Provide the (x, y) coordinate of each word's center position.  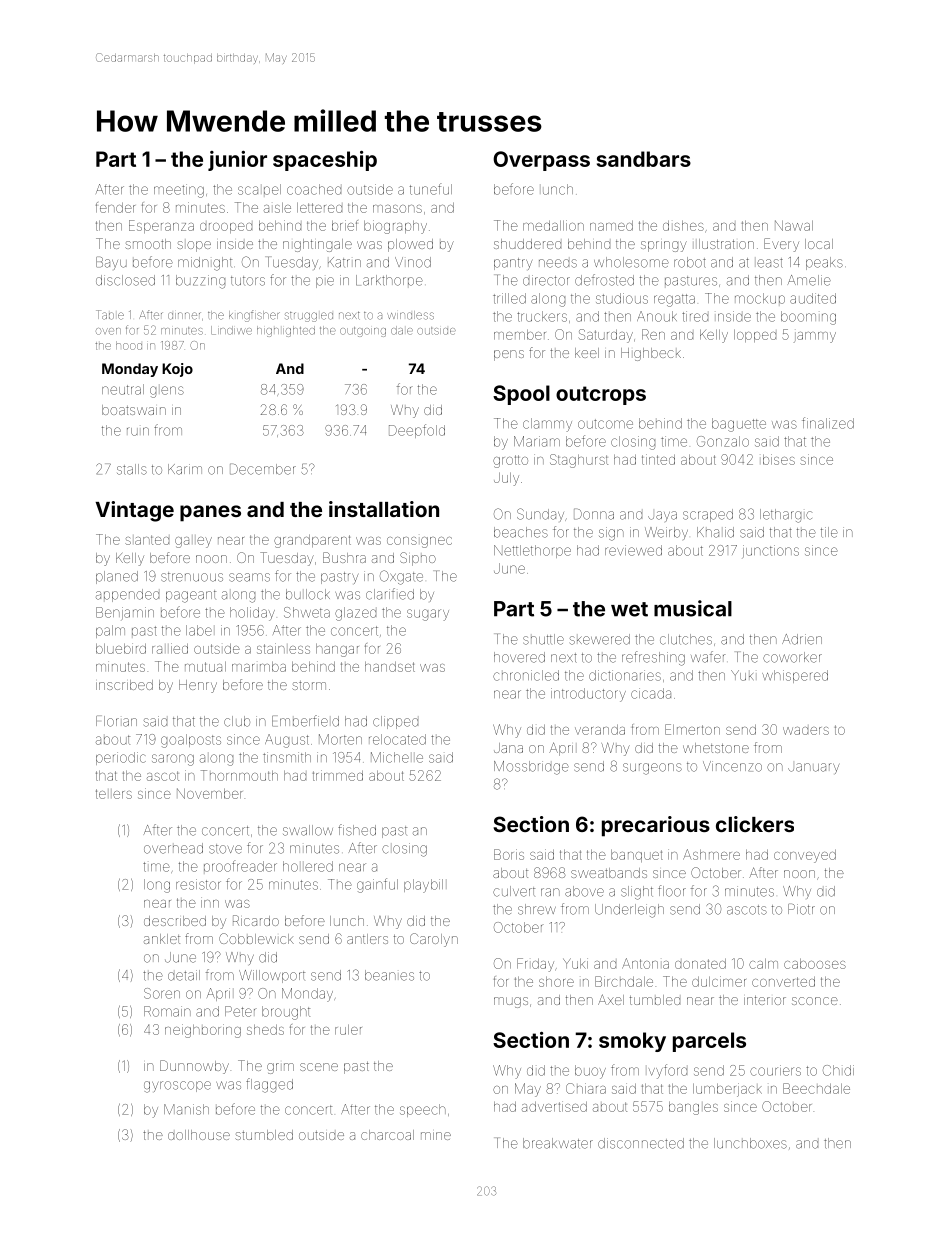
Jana (508, 748)
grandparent (312, 541)
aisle (277, 208)
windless (410, 315)
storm (309, 685)
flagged (269, 1085)
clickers (755, 824)
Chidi (838, 1070)
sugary (428, 615)
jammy (815, 337)
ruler (348, 1030)
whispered (795, 676)
